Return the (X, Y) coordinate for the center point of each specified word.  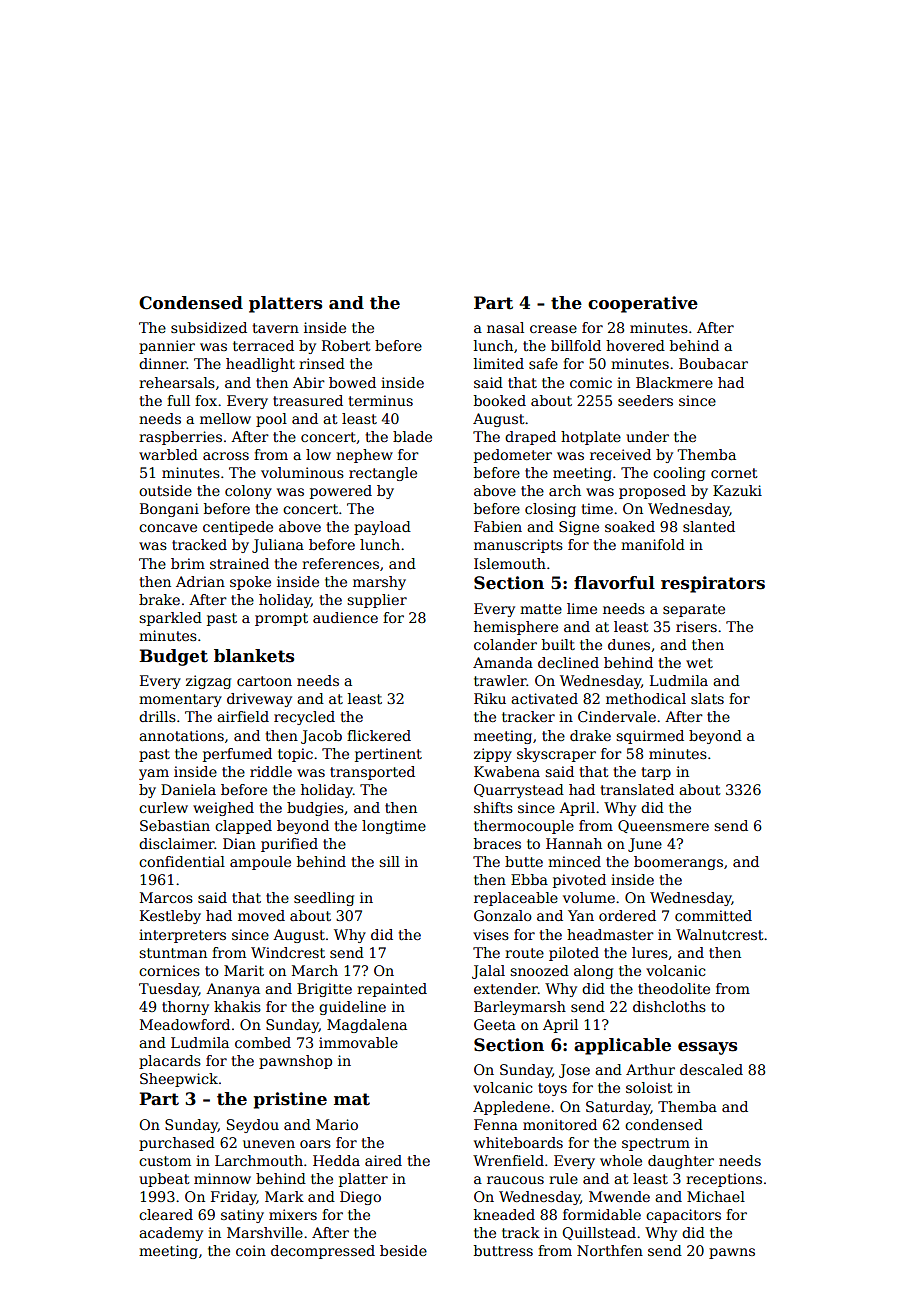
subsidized (209, 327)
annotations (181, 735)
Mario (337, 1124)
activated (544, 698)
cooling (679, 474)
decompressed (323, 1252)
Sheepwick (179, 1080)
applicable (622, 1046)
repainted (392, 990)
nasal (505, 327)
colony (248, 492)
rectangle (383, 474)
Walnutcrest (720, 934)
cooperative (643, 304)
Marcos (166, 897)
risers (696, 626)
